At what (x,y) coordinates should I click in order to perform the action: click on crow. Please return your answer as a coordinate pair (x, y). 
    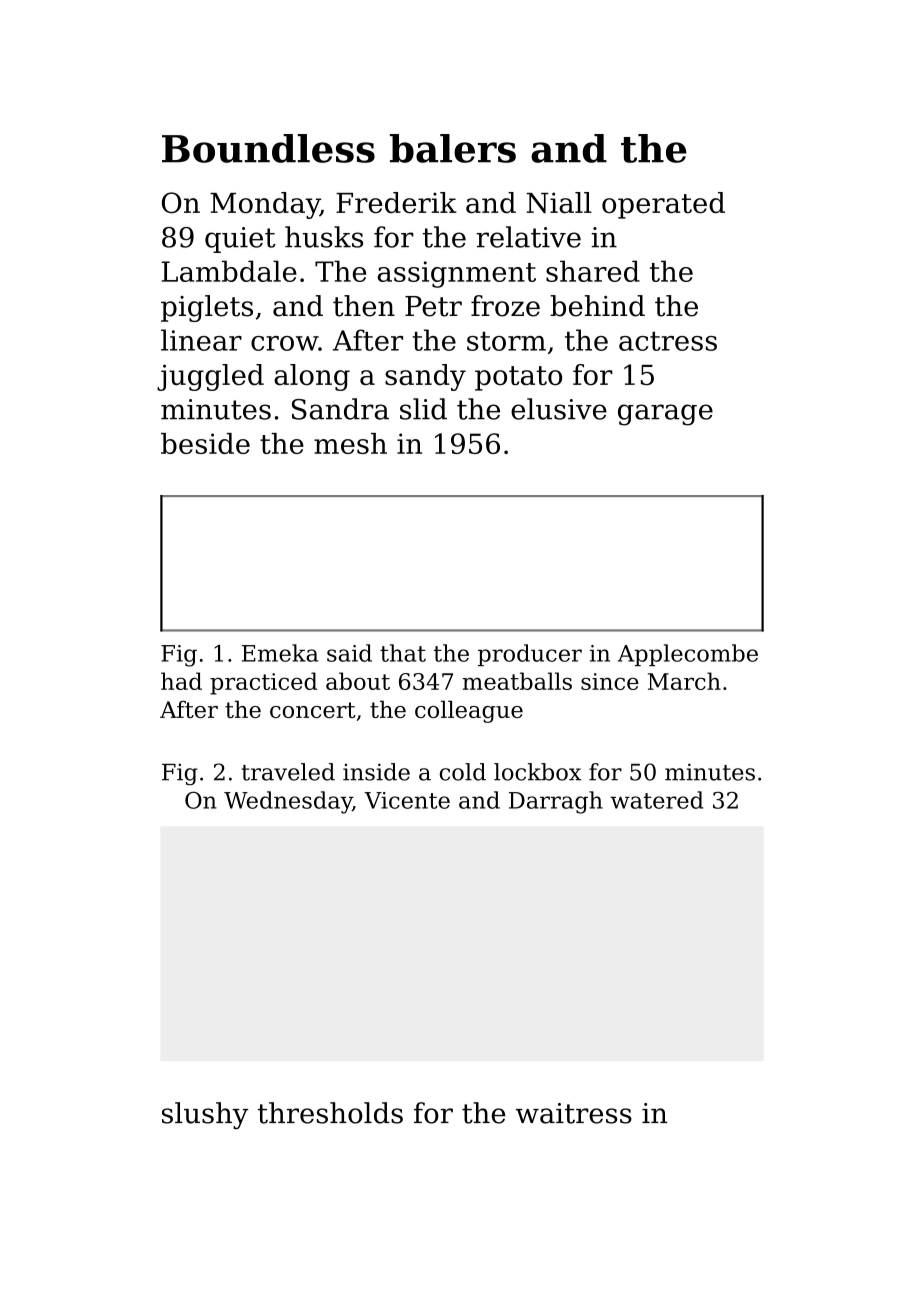
    Looking at the image, I should click on (284, 343).
